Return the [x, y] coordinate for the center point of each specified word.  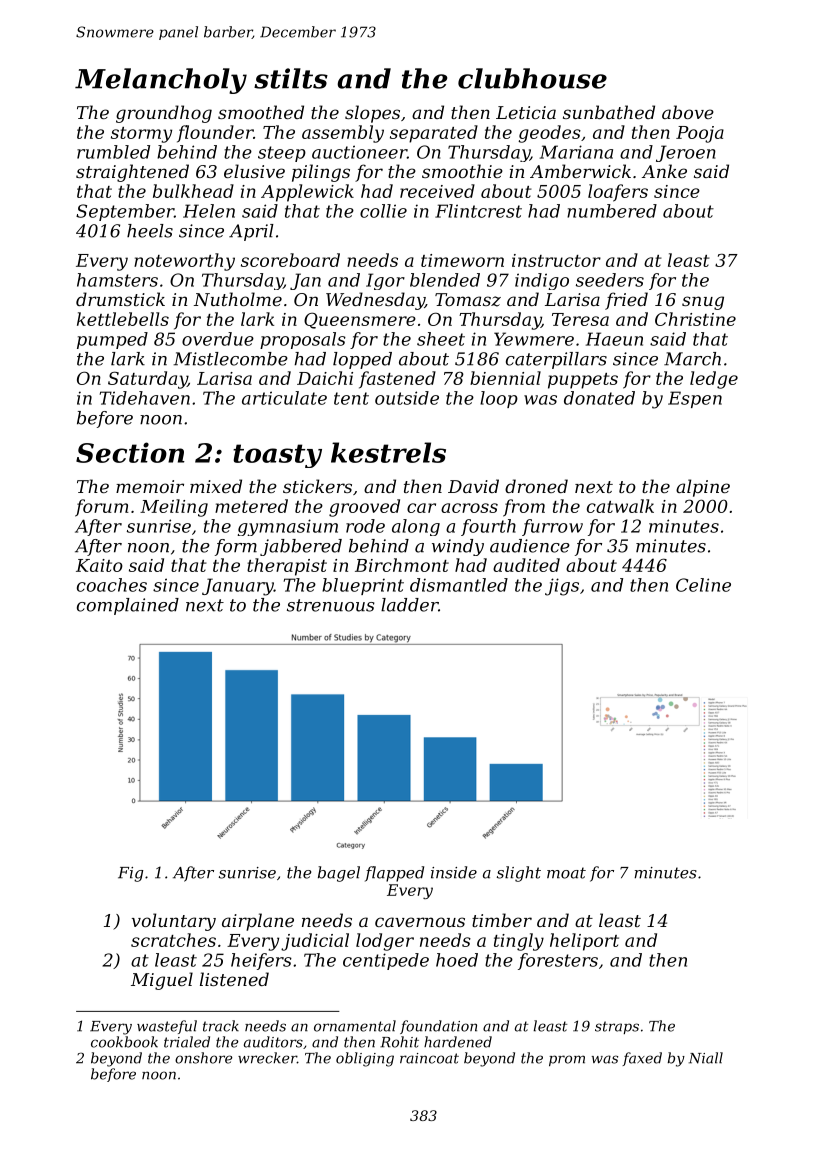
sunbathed [609, 112]
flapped [394, 874]
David [473, 486]
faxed [642, 1059]
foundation [438, 1027]
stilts [291, 78]
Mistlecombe [230, 359]
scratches [173, 940]
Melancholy [161, 81]
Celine [703, 585]
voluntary [174, 922]
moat [566, 873]
